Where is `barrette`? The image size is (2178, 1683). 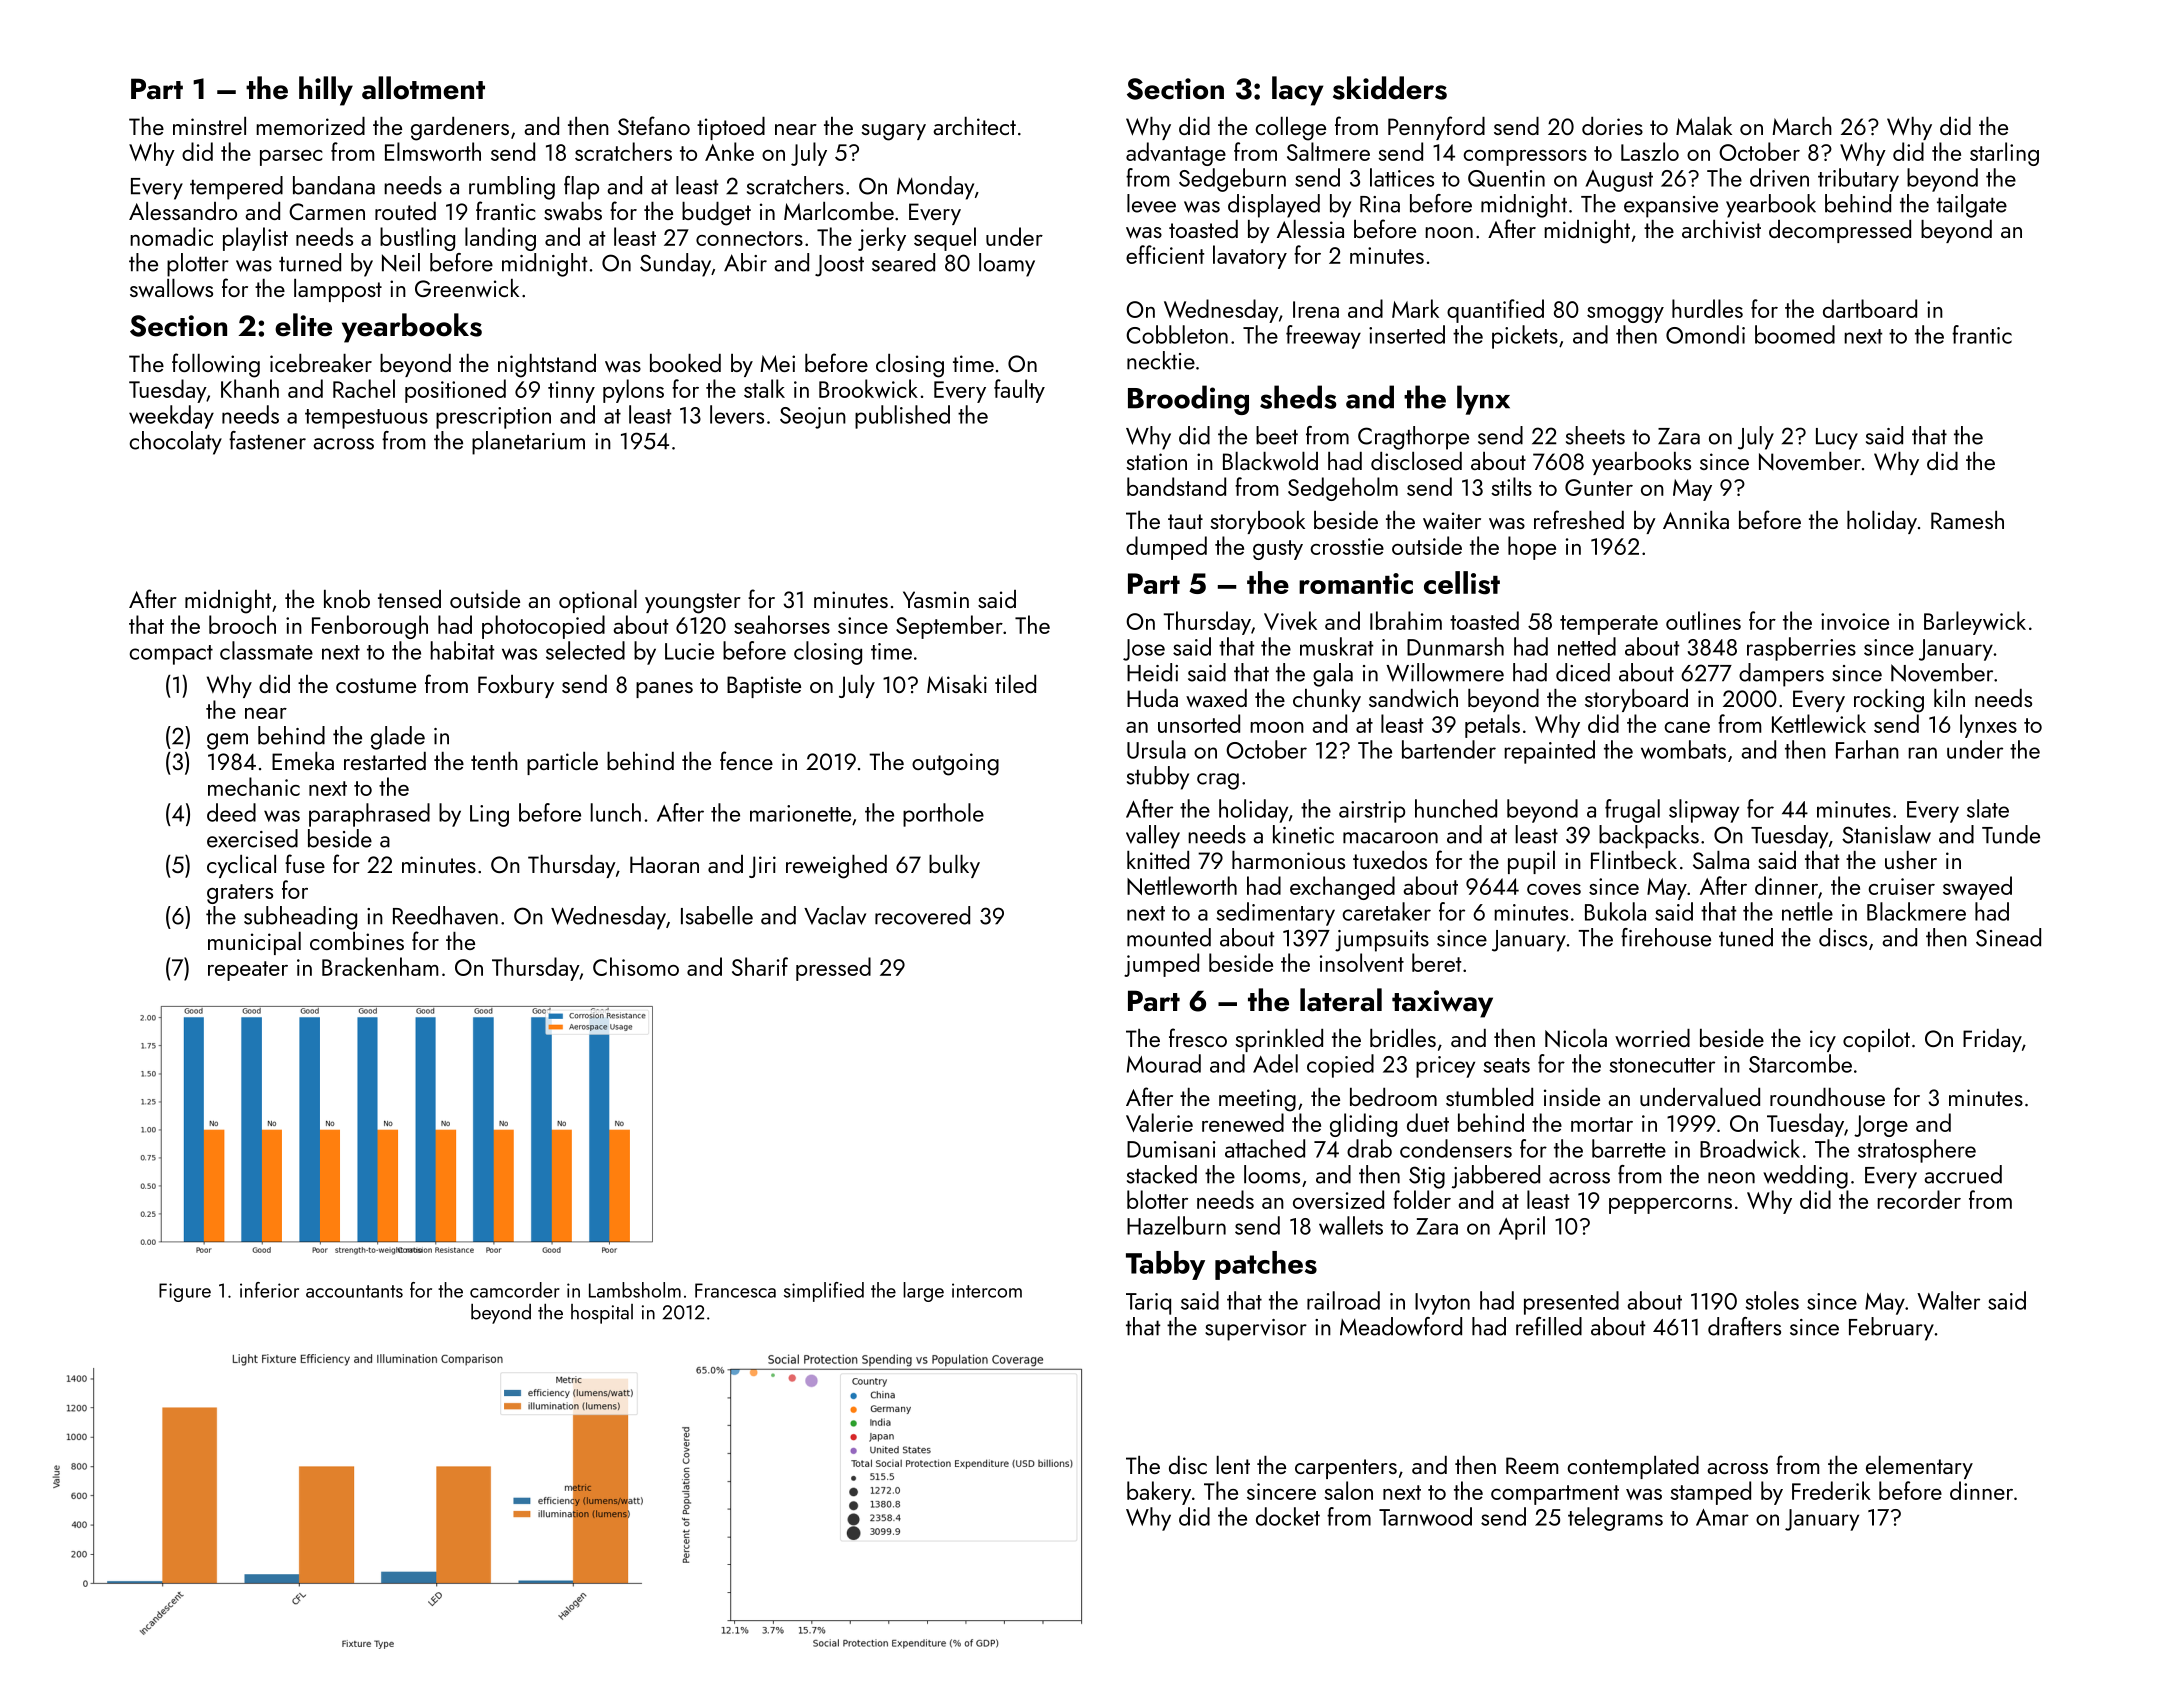 barrette is located at coordinates (1629, 1148).
